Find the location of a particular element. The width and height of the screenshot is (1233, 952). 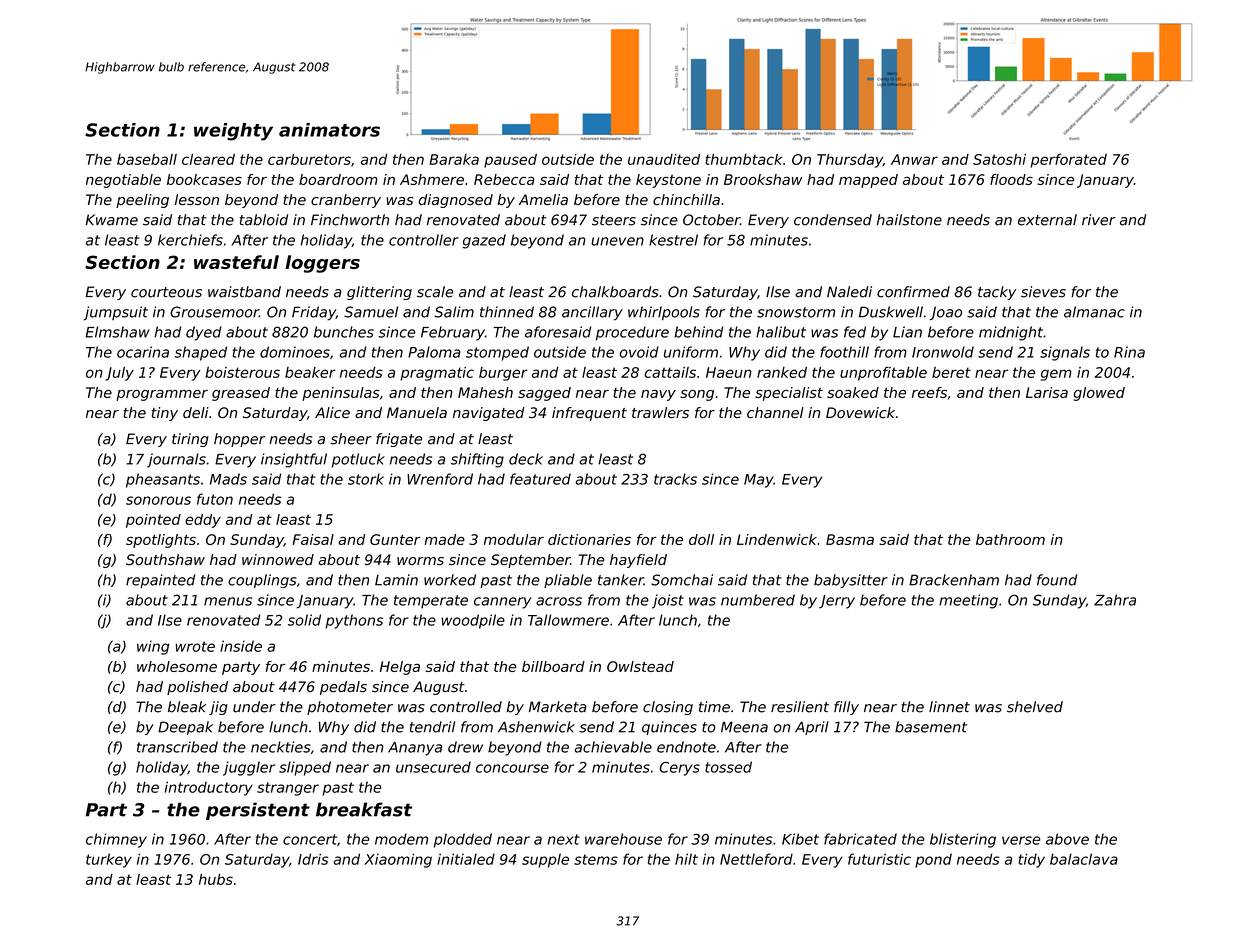

animators is located at coordinates (329, 130).
